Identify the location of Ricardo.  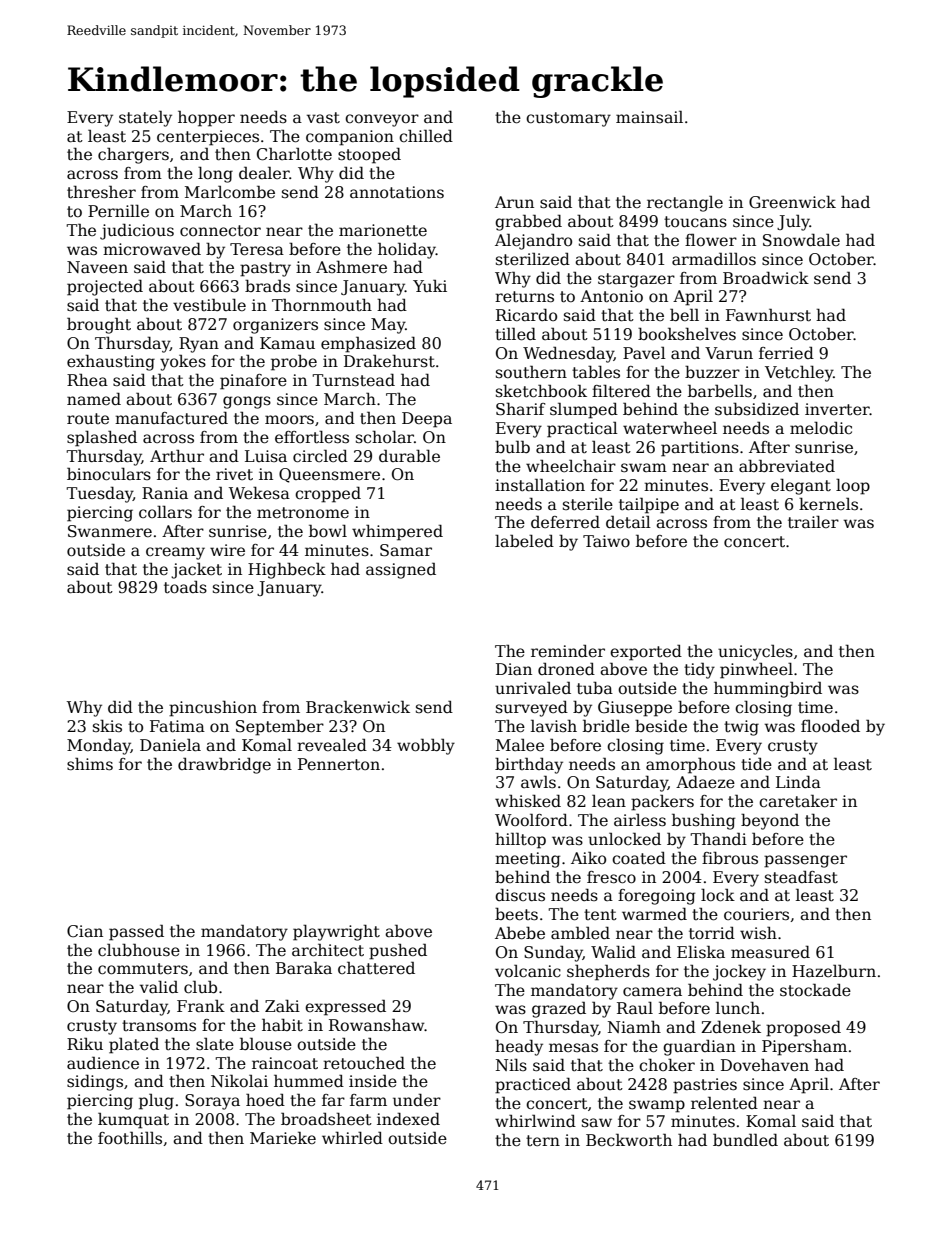
(526, 315).
